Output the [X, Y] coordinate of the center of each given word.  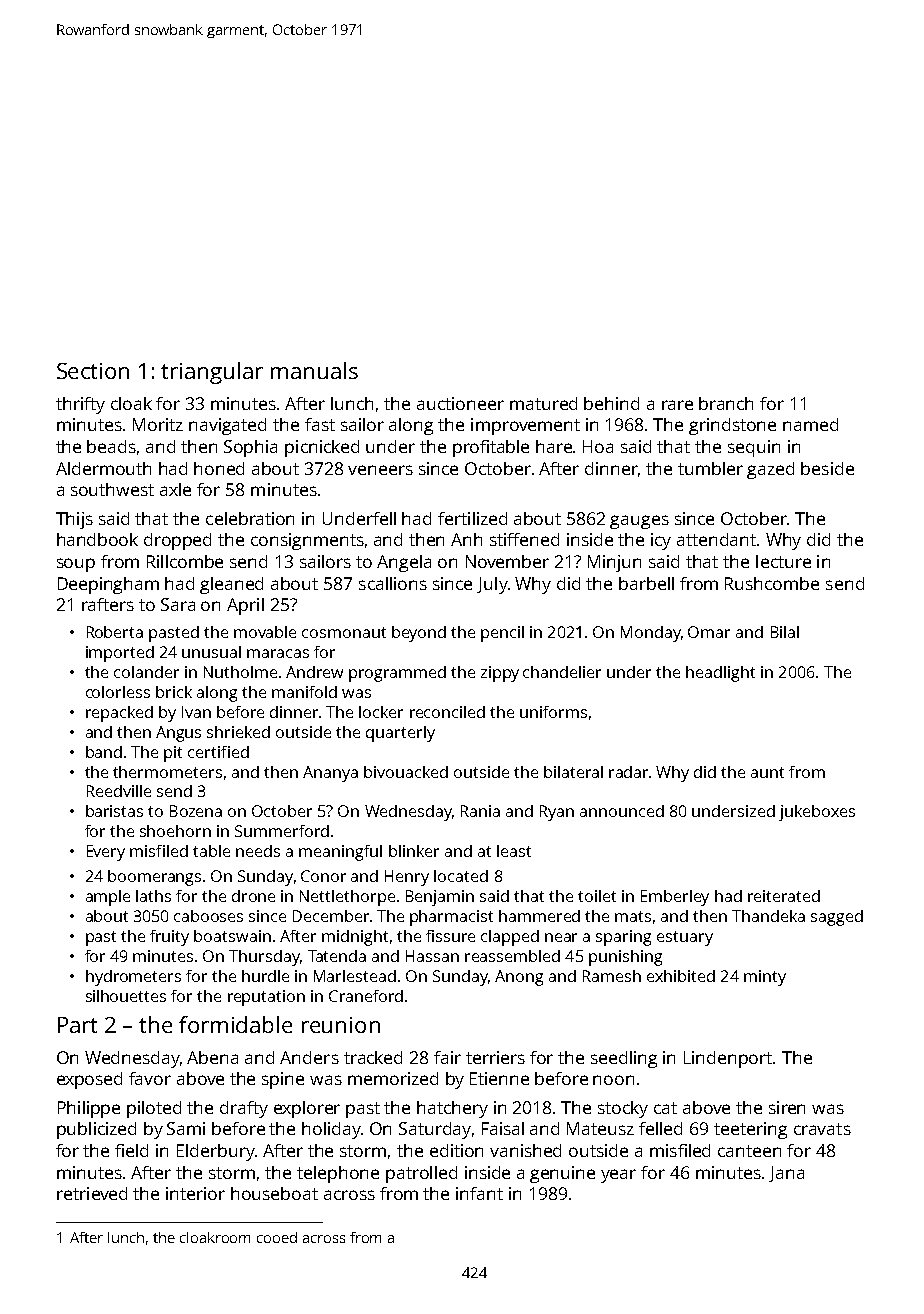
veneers [380, 470]
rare [677, 405]
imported [120, 654]
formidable [235, 1024]
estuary [685, 938]
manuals [314, 370]
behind [611, 403]
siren [787, 1107]
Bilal [785, 632]
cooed [277, 1237]
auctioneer [460, 403]
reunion [341, 1025]
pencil [502, 634]
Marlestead [355, 976]
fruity [169, 938]
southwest [112, 489]
